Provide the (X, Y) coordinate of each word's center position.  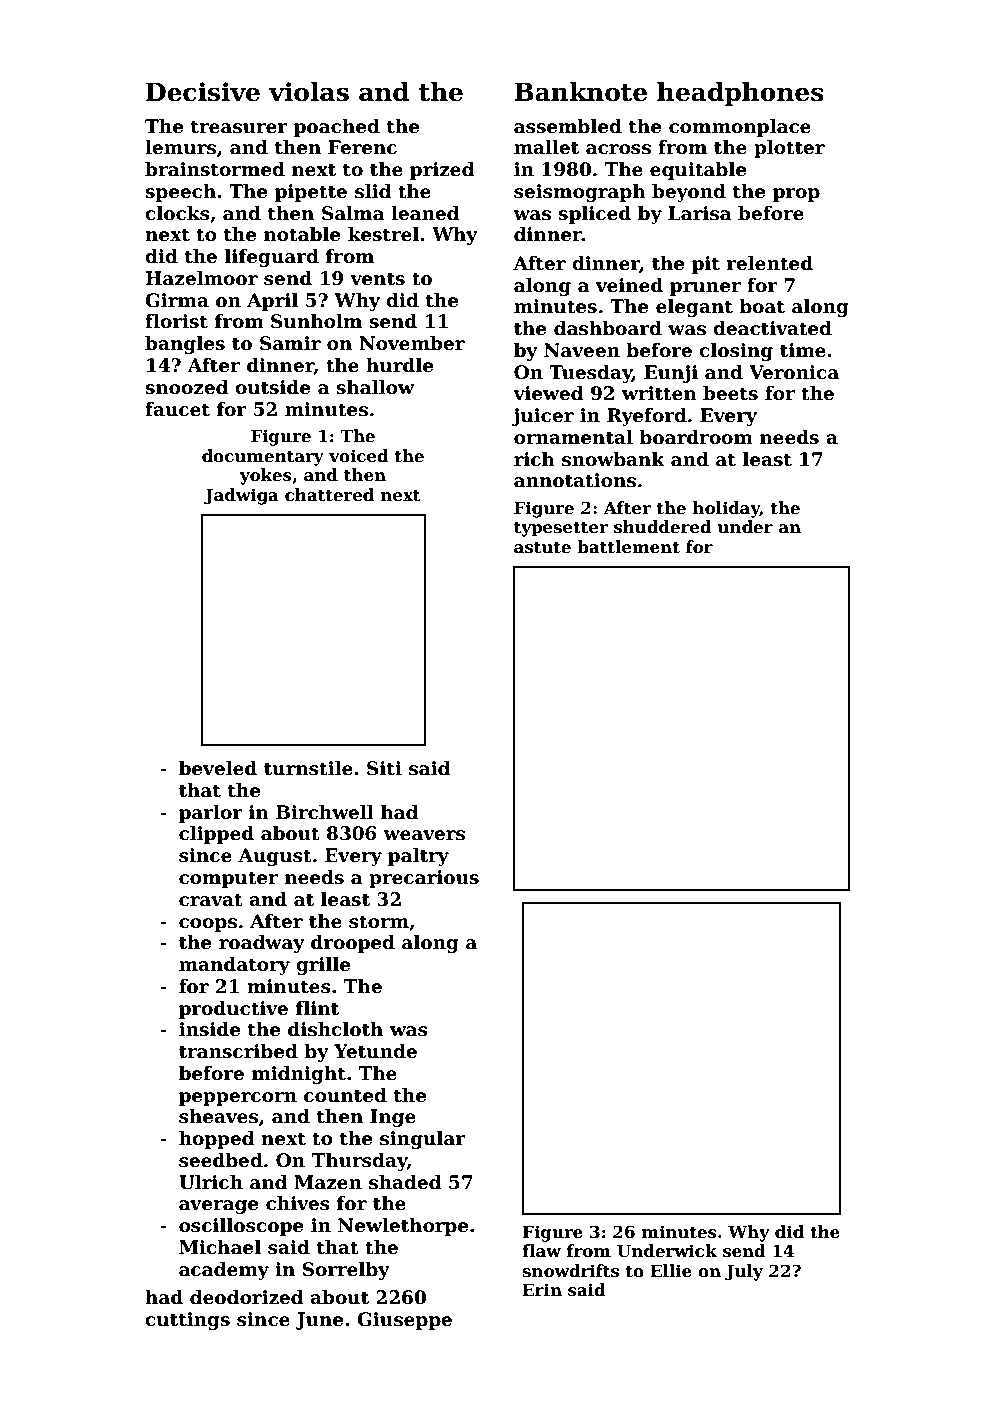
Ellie (671, 1271)
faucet (177, 409)
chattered (329, 495)
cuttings (187, 1321)
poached (337, 128)
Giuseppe (404, 1321)
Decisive (203, 92)
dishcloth (335, 1029)
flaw (541, 1250)
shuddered (663, 527)
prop (796, 195)
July (744, 1272)
